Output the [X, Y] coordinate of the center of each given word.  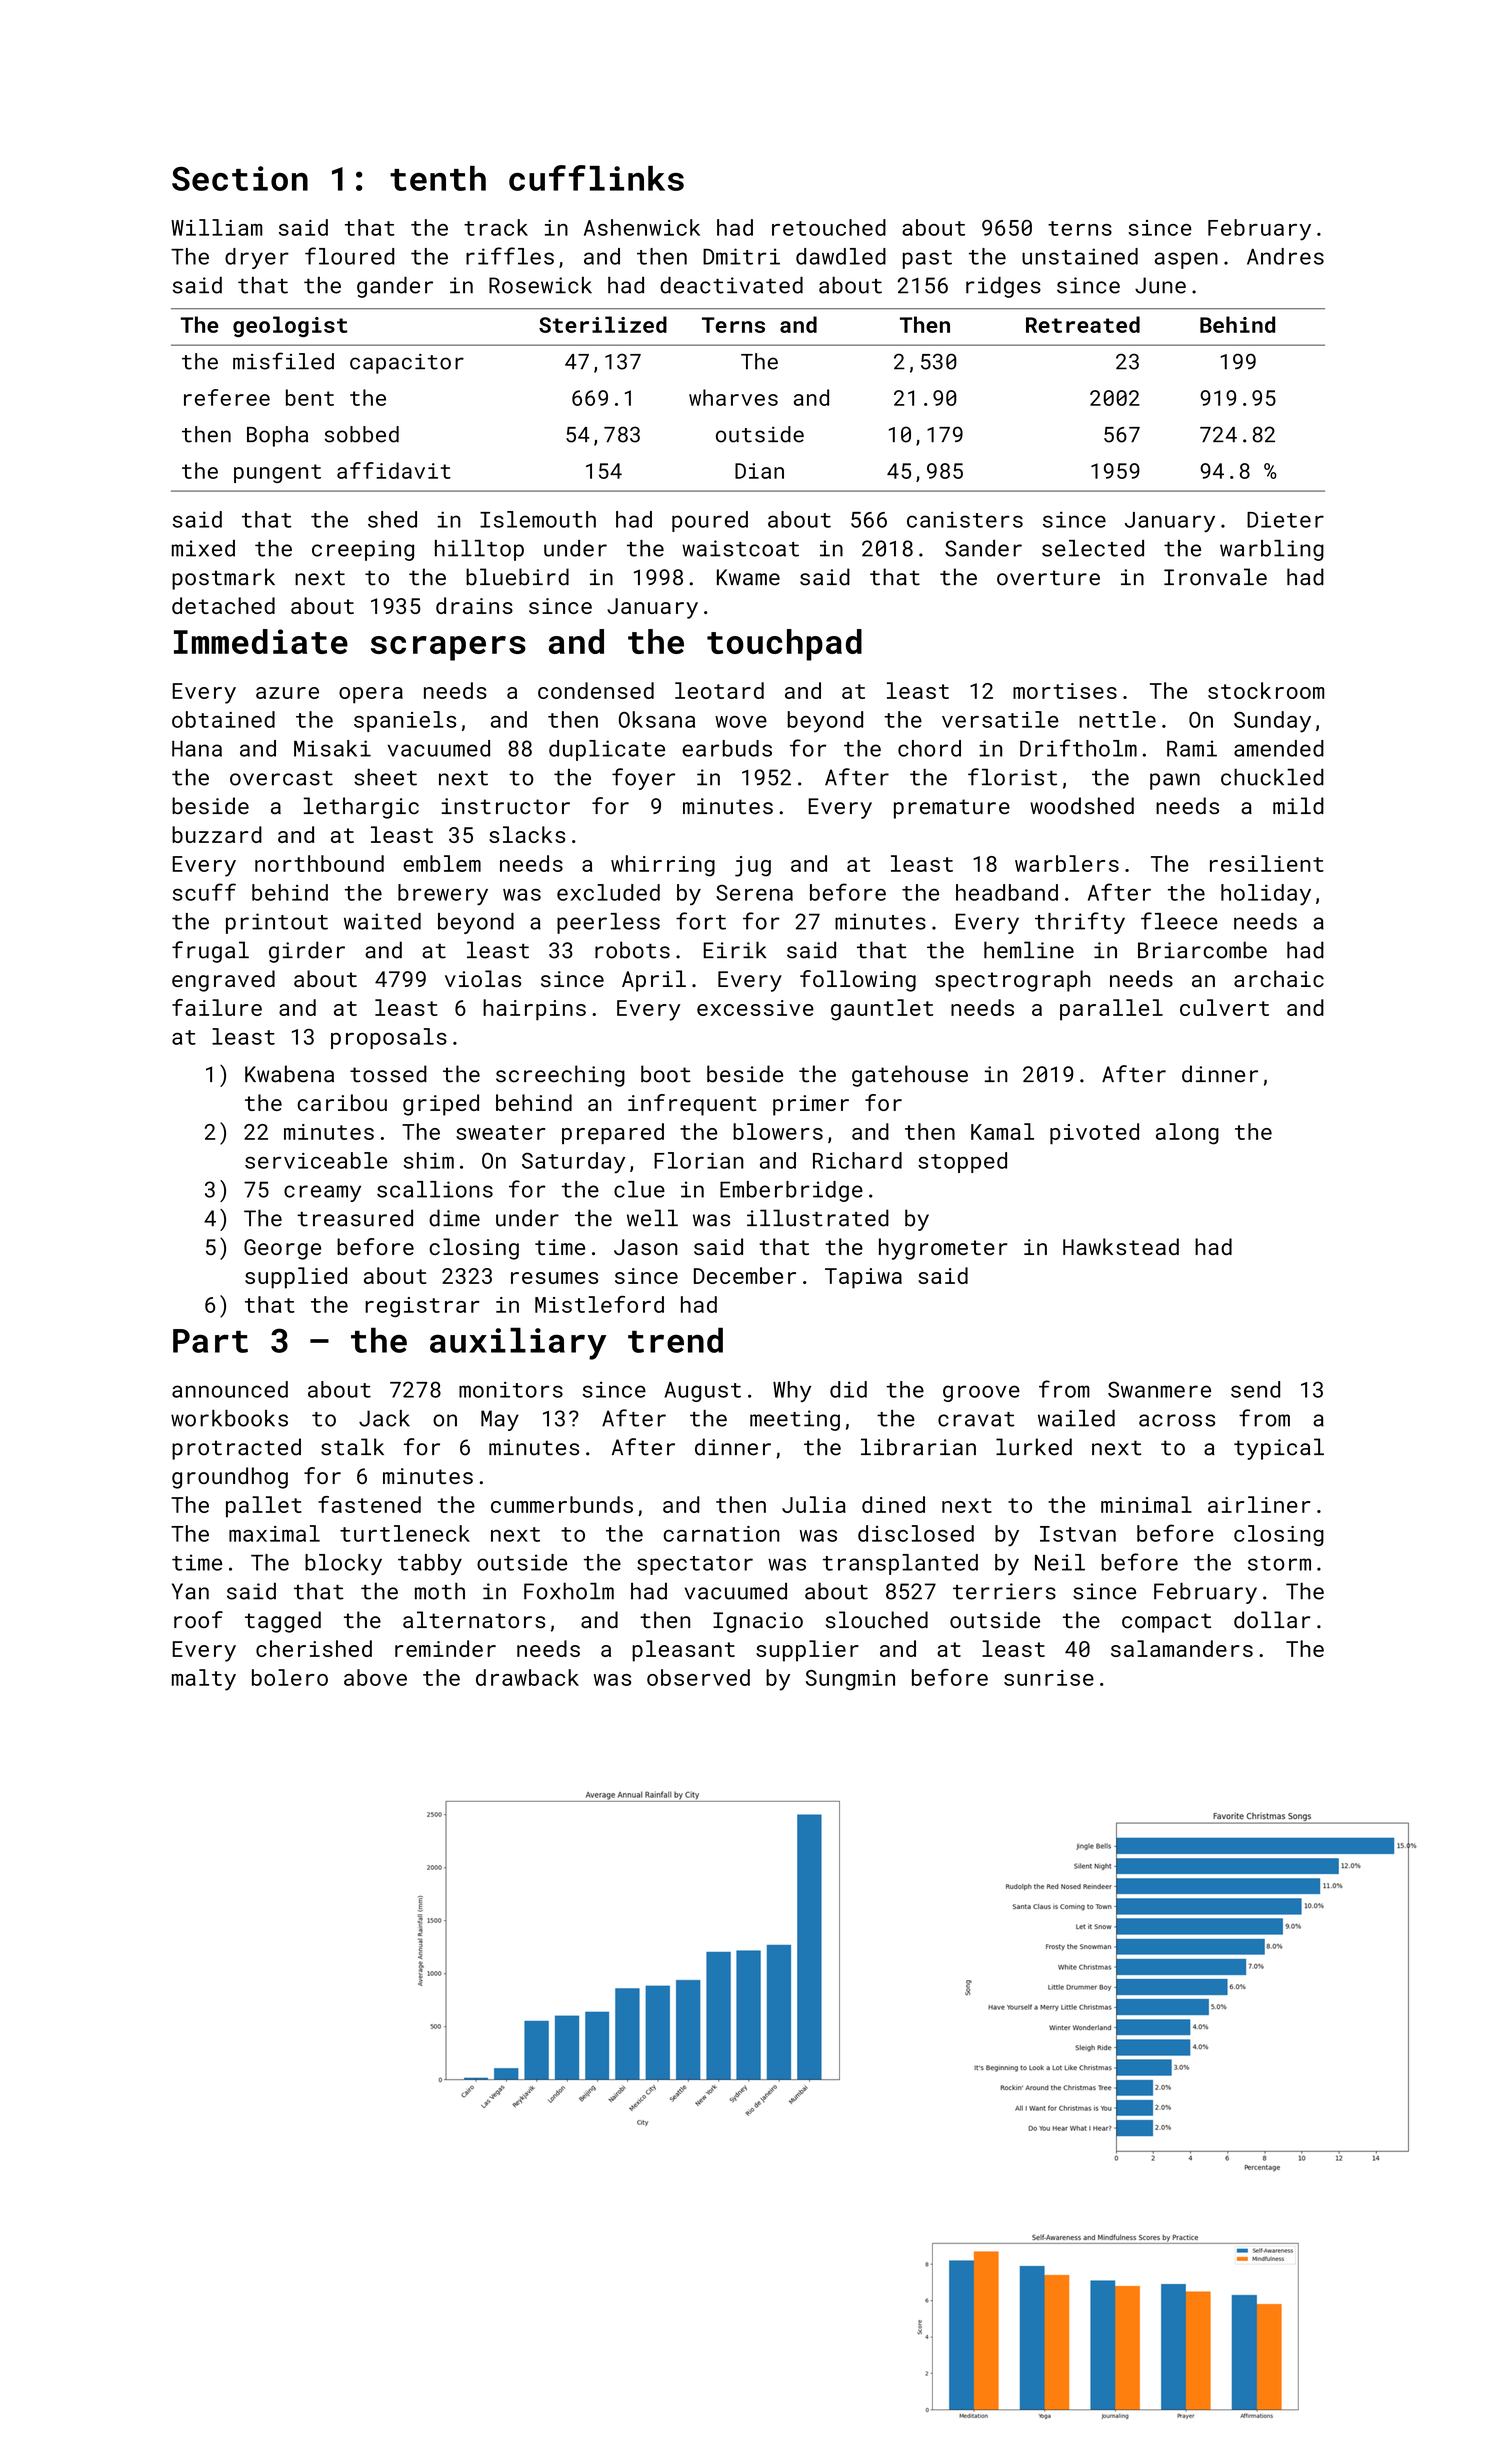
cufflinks [596, 178]
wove [741, 722]
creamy [322, 1193]
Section [240, 178]
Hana [197, 749]
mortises [1065, 691]
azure [287, 693]
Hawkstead [1121, 1246]
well [652, 1218]
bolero [290, 1677]
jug [753, 866]
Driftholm [1078, 748]
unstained [1080, 256]
